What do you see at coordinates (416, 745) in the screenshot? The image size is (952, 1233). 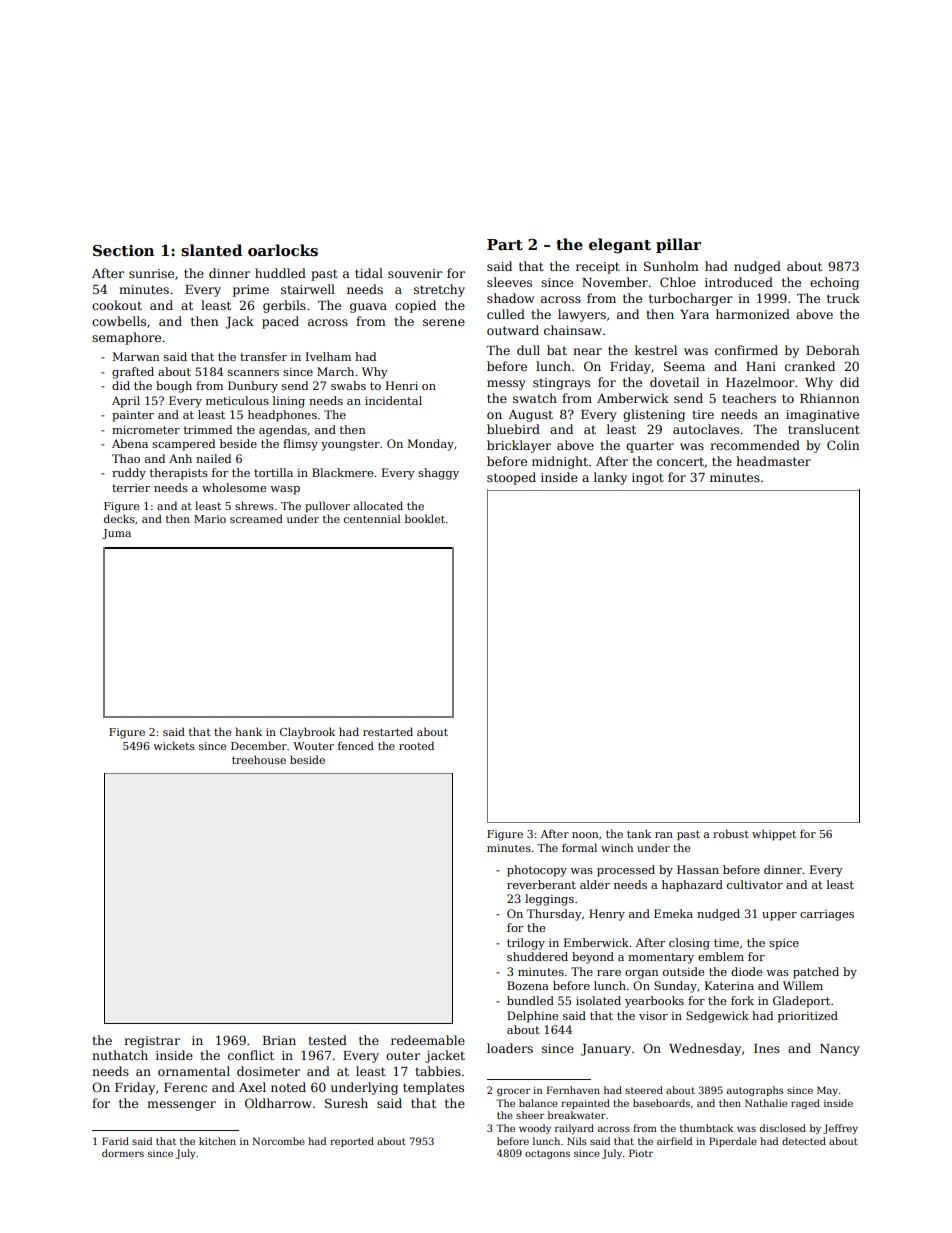 I see `rooted` at bounding box center [416, 745].
